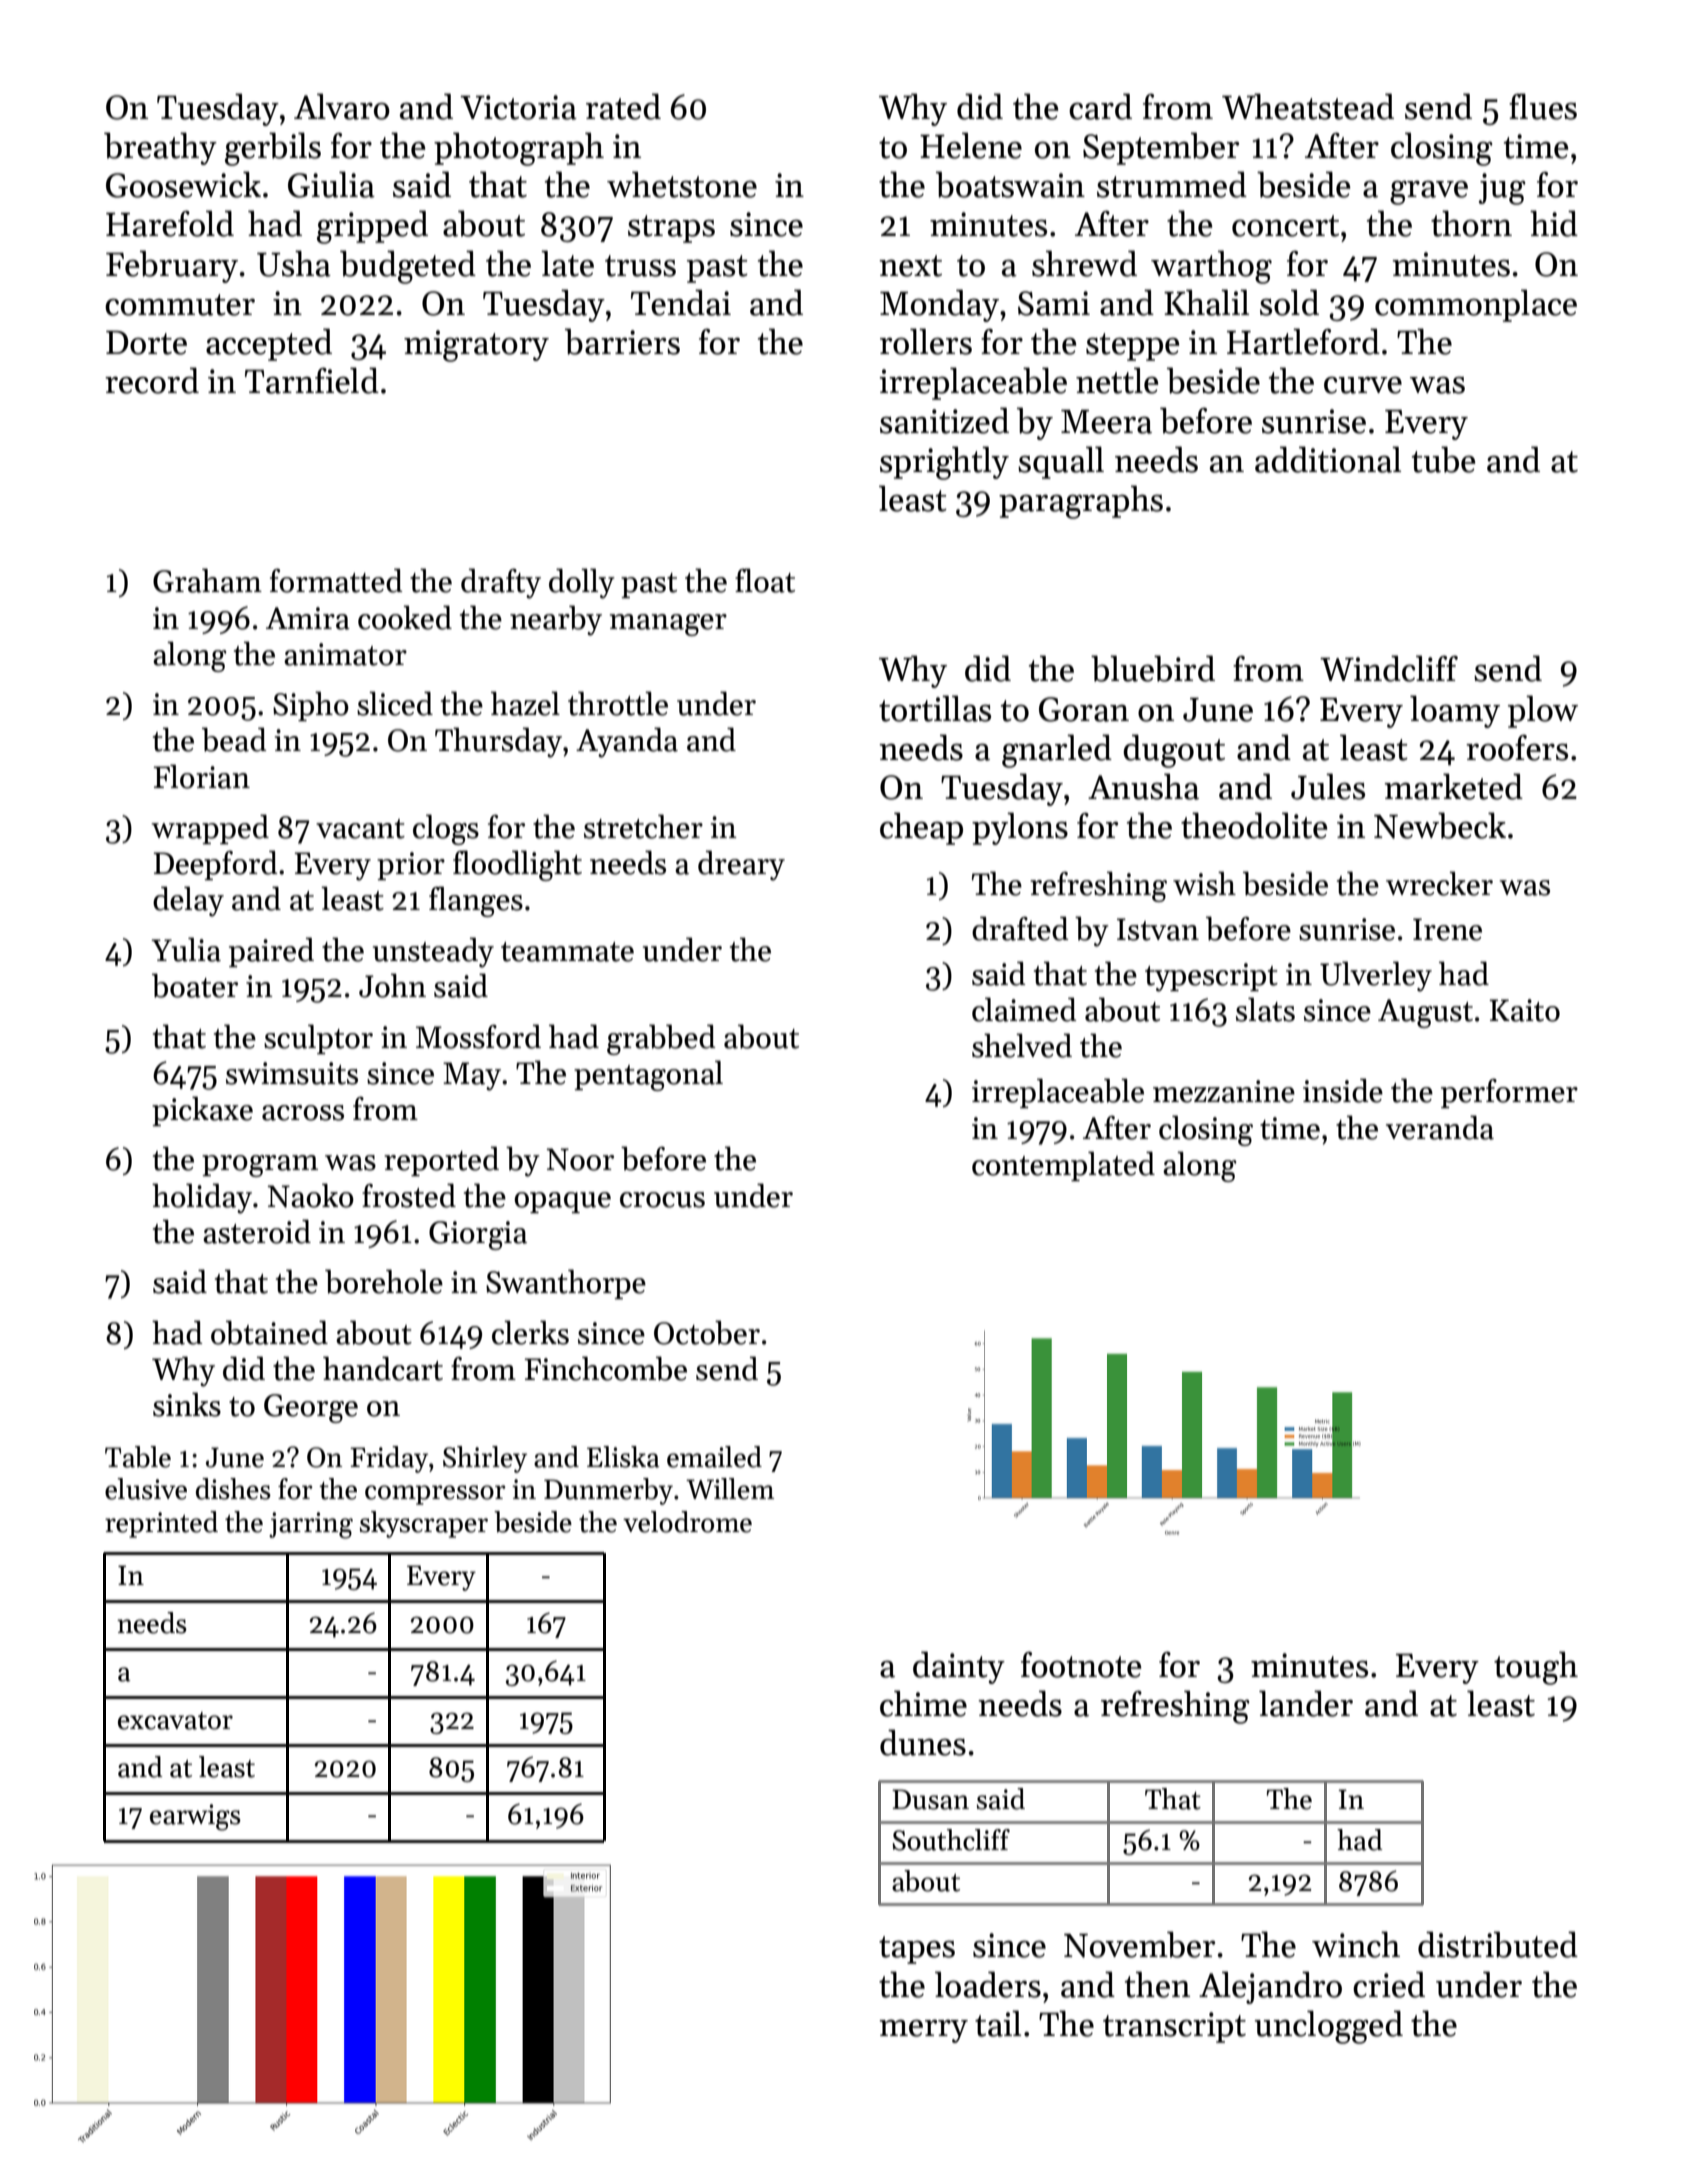 Image resolution: width=1683 pixels, height=2178 pixels. I want to click on obtained, so click(269, 1332).
